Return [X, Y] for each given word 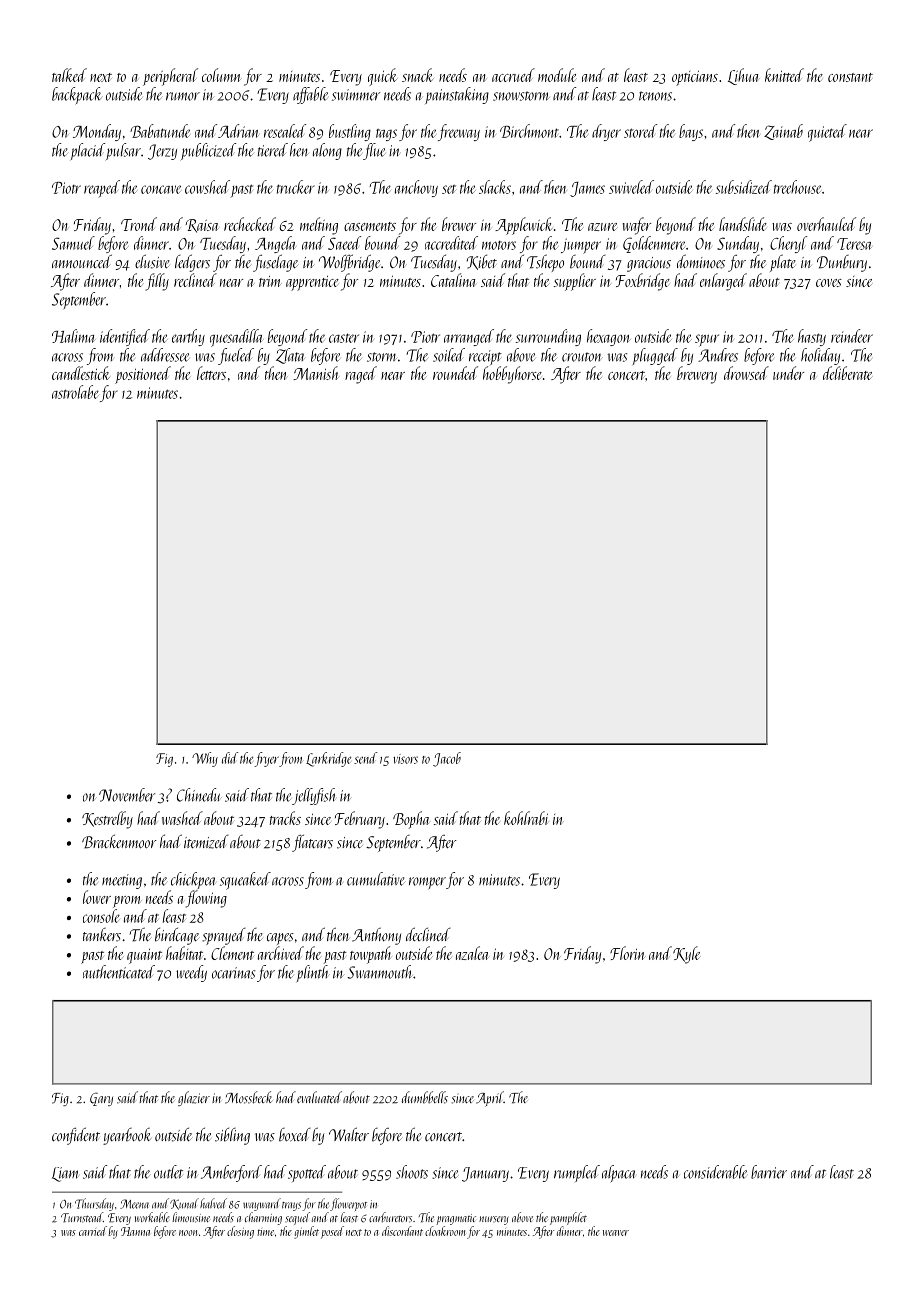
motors [499, 245]
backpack [77, 96]
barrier [769, 1172]
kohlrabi [526, 818]
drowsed [746, 373]
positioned [143, 375]
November [127, 795]
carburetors [390, 1217]
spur [707, 340]
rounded [455, 373]
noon [188, 1233]
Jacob [447, 759]
